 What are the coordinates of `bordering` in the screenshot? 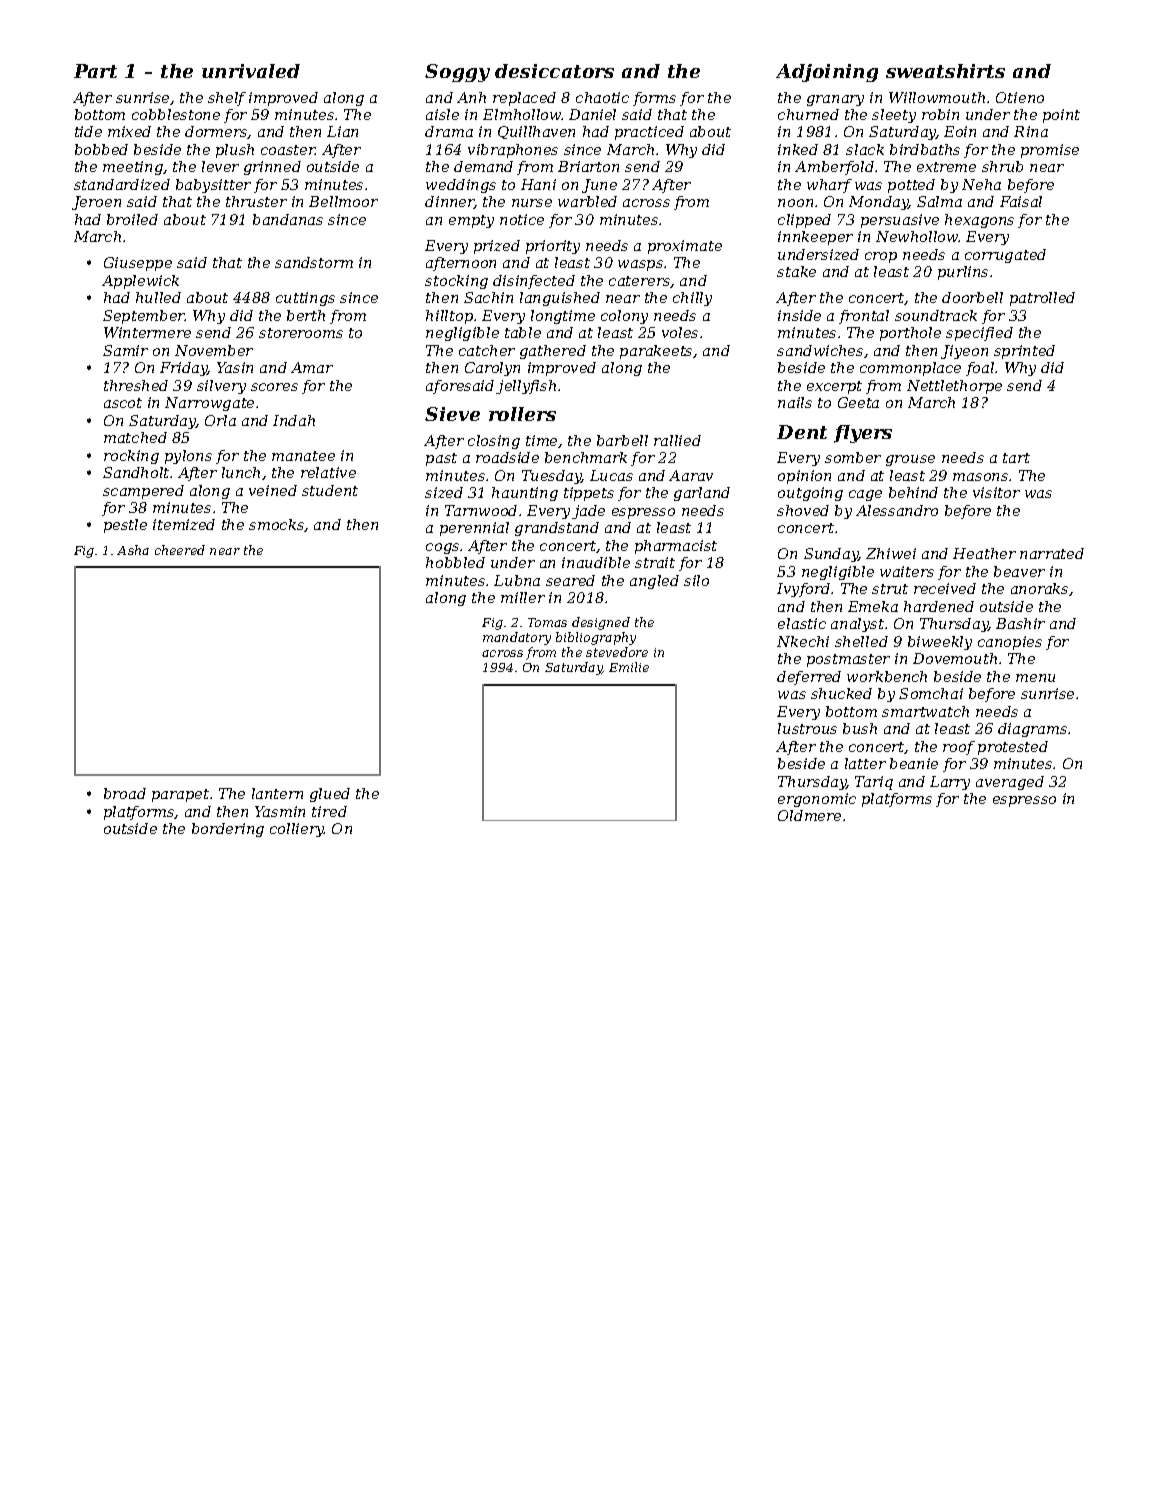 It's located at (228, 830).
